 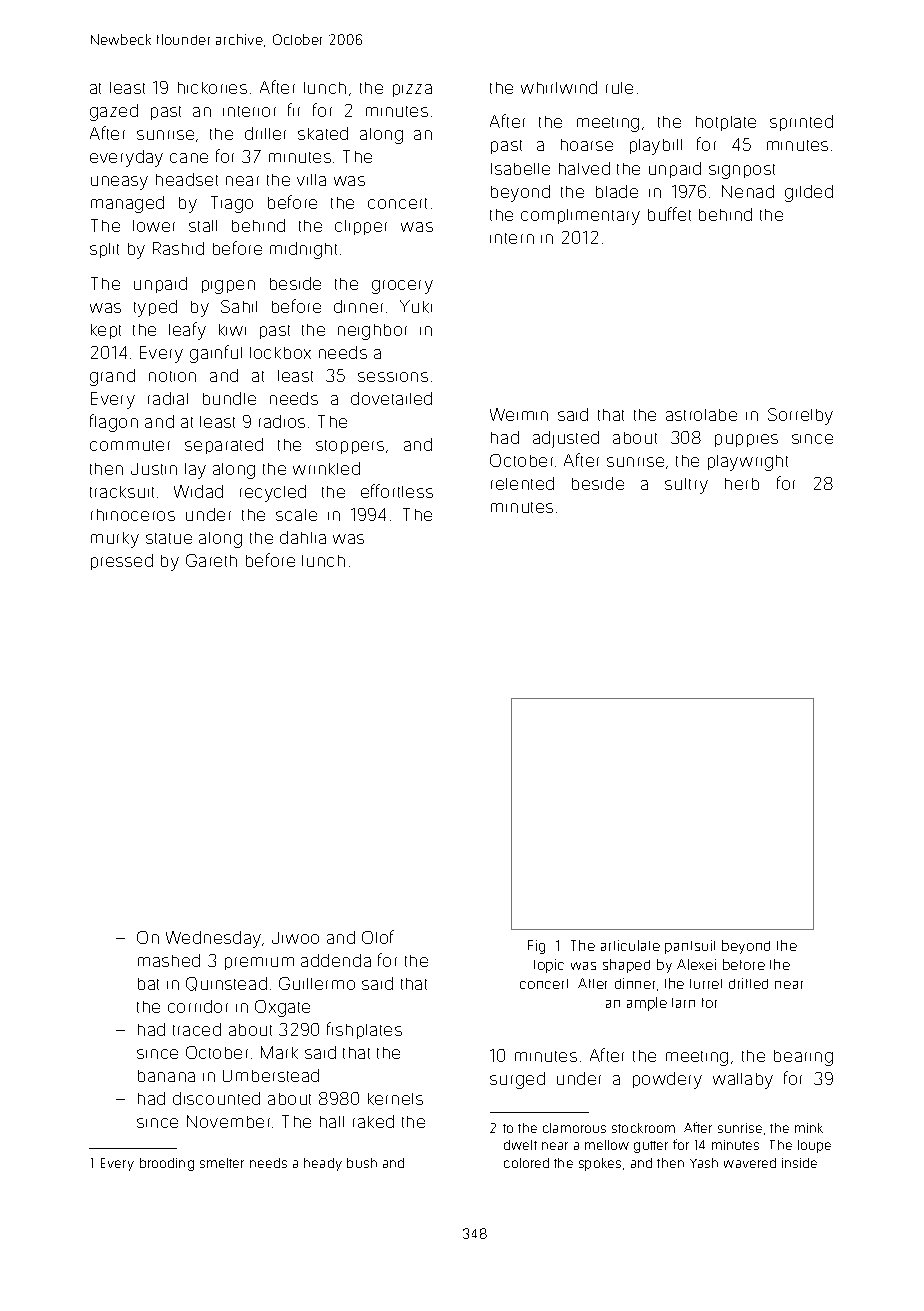 I want to click on articulate, so click(x=630, y=945).
